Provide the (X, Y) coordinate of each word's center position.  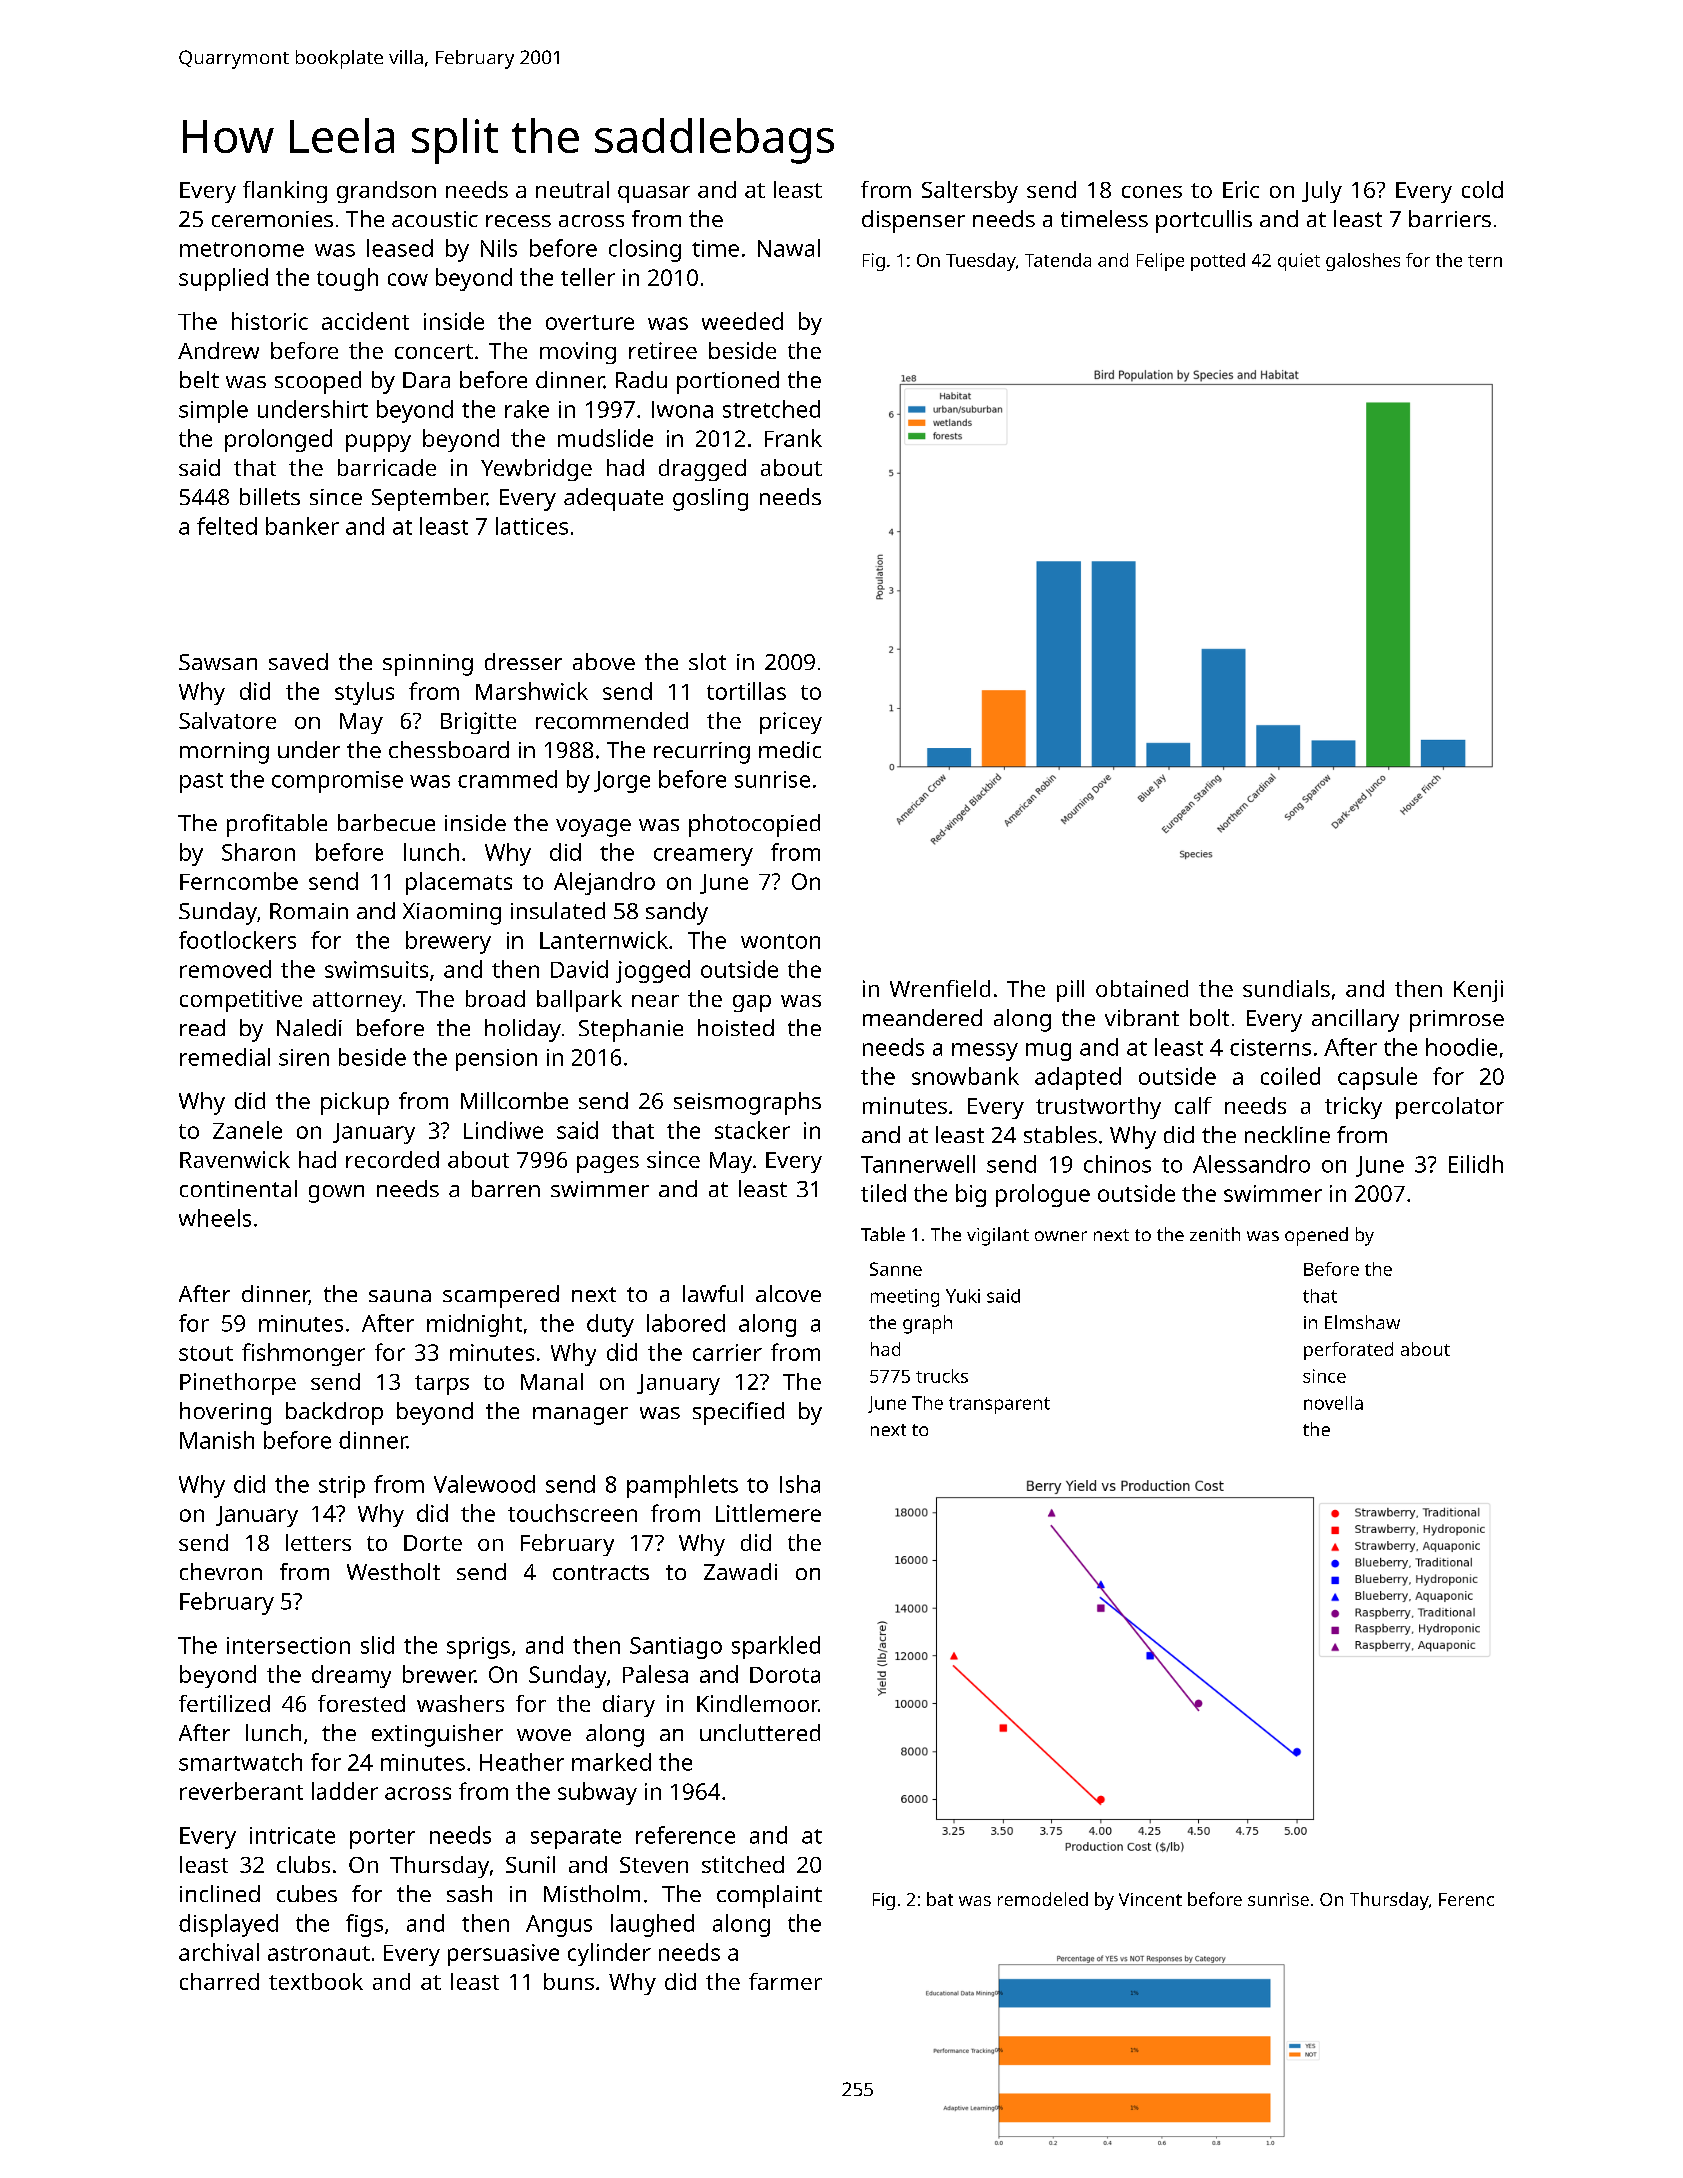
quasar (654, 194)
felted (227, 526)
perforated (1348, 1351)
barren (506, 1188)
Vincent (1150, 1899)
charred (219, 1981)
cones (1152, 192)
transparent (999, 1405)
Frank (793, 438)
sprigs (478, 1648)
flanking (285, 192)
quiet (1299, 262)
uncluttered (760, 1732)
